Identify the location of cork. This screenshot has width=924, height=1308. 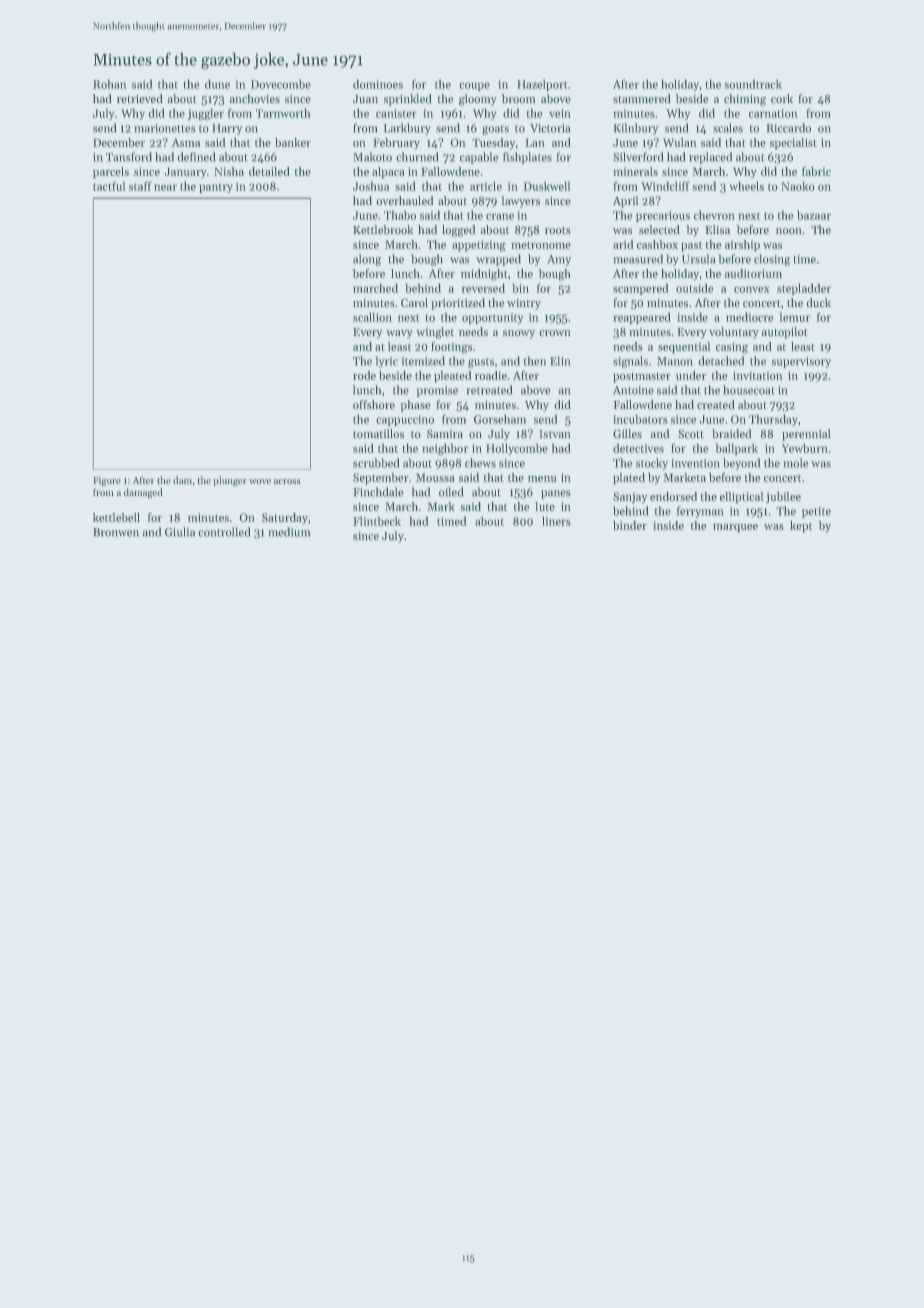
(782, 99).
